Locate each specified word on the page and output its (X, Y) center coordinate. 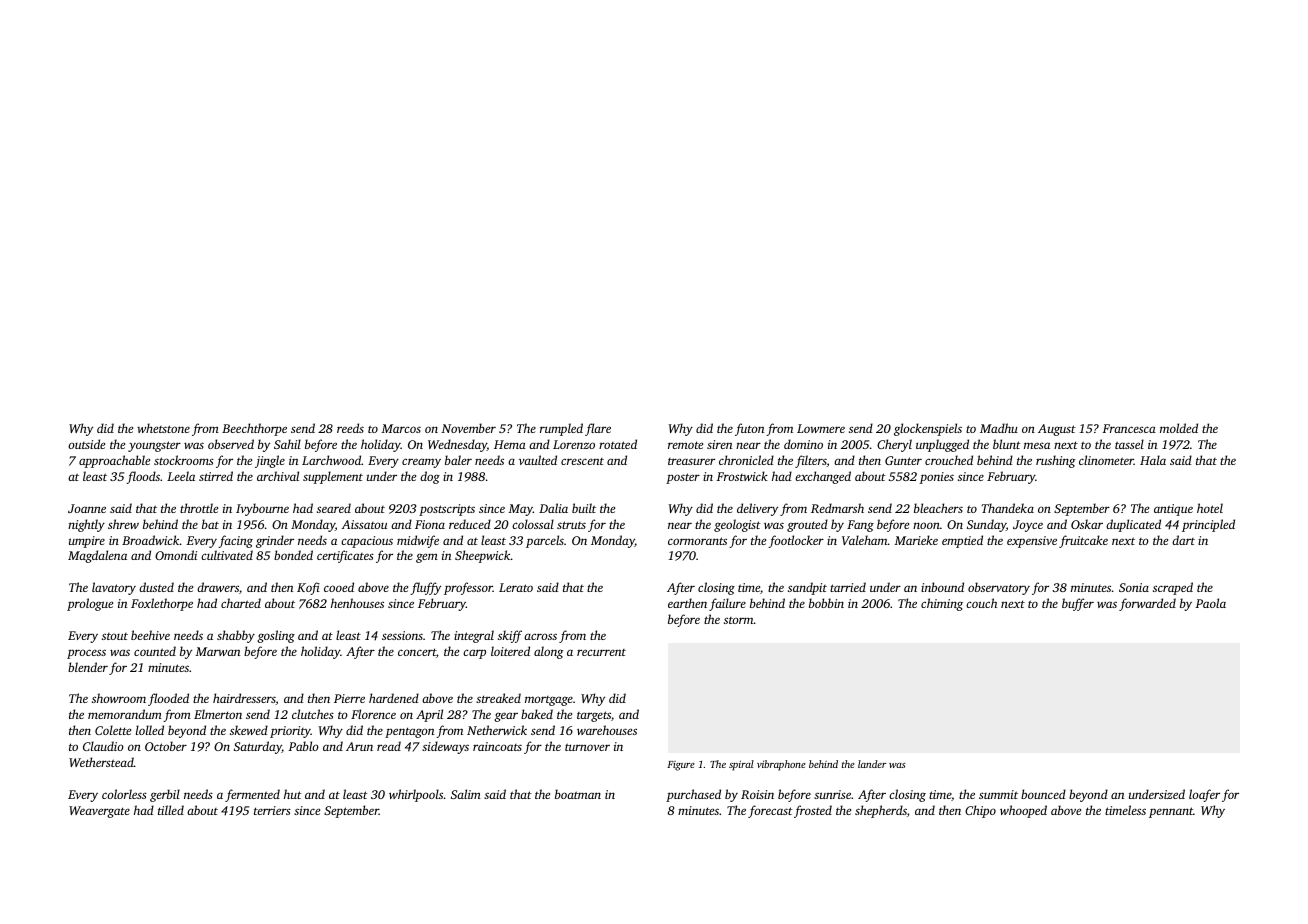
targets (594, 716)
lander (872, 764)
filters (811, 461)
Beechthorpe (254, 429)
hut (293, 794)
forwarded (1147, 604)
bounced (1043, 794)
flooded (168, 699)
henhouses (357, 603)
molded (1179, 428)
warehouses (607, 730)
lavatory (114, 588)
